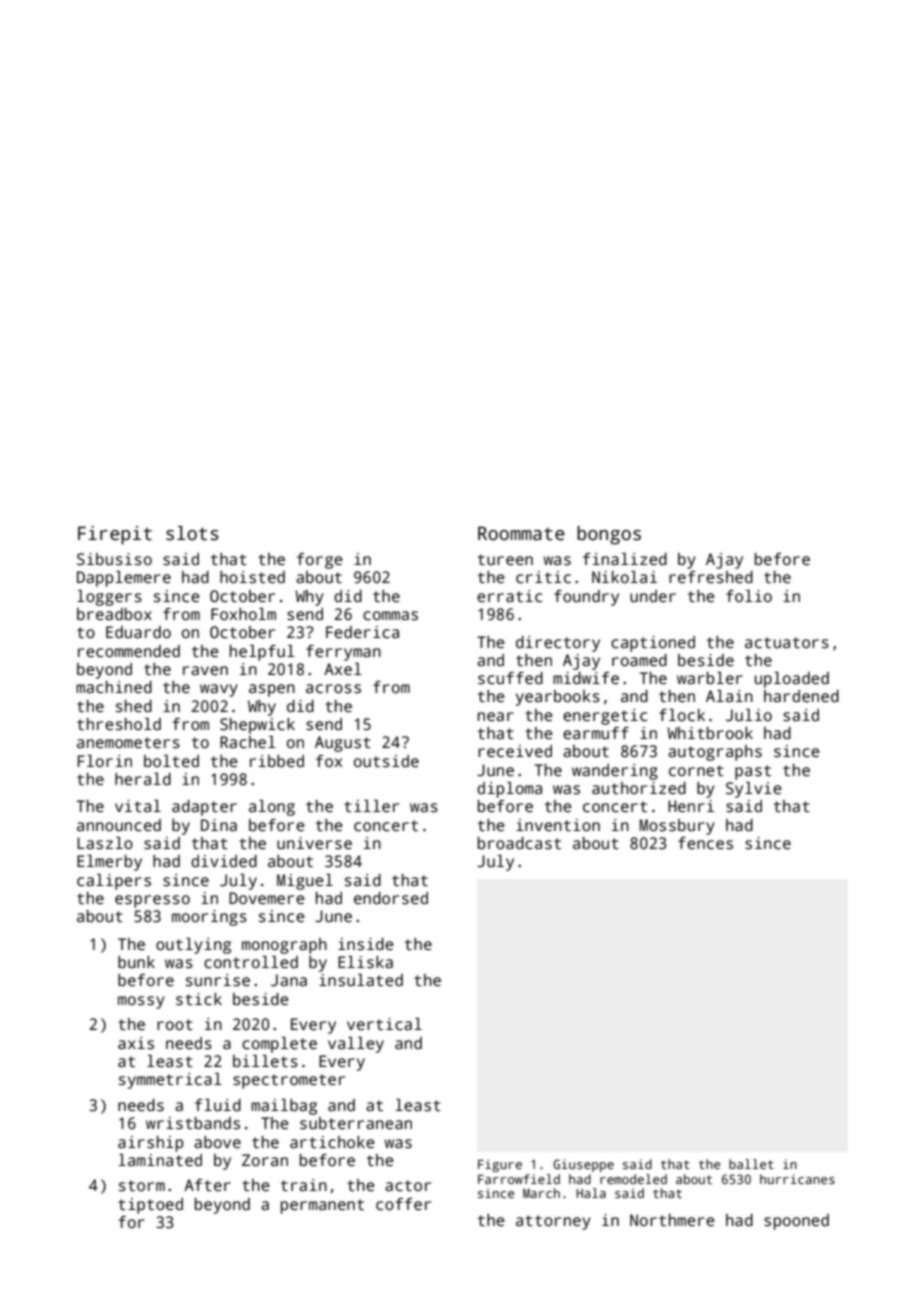 The height and width of the screenshot is (1308, 924). Describe the element at coordinates (609, 535) in the screenshot. I see `bongos` at that location.
